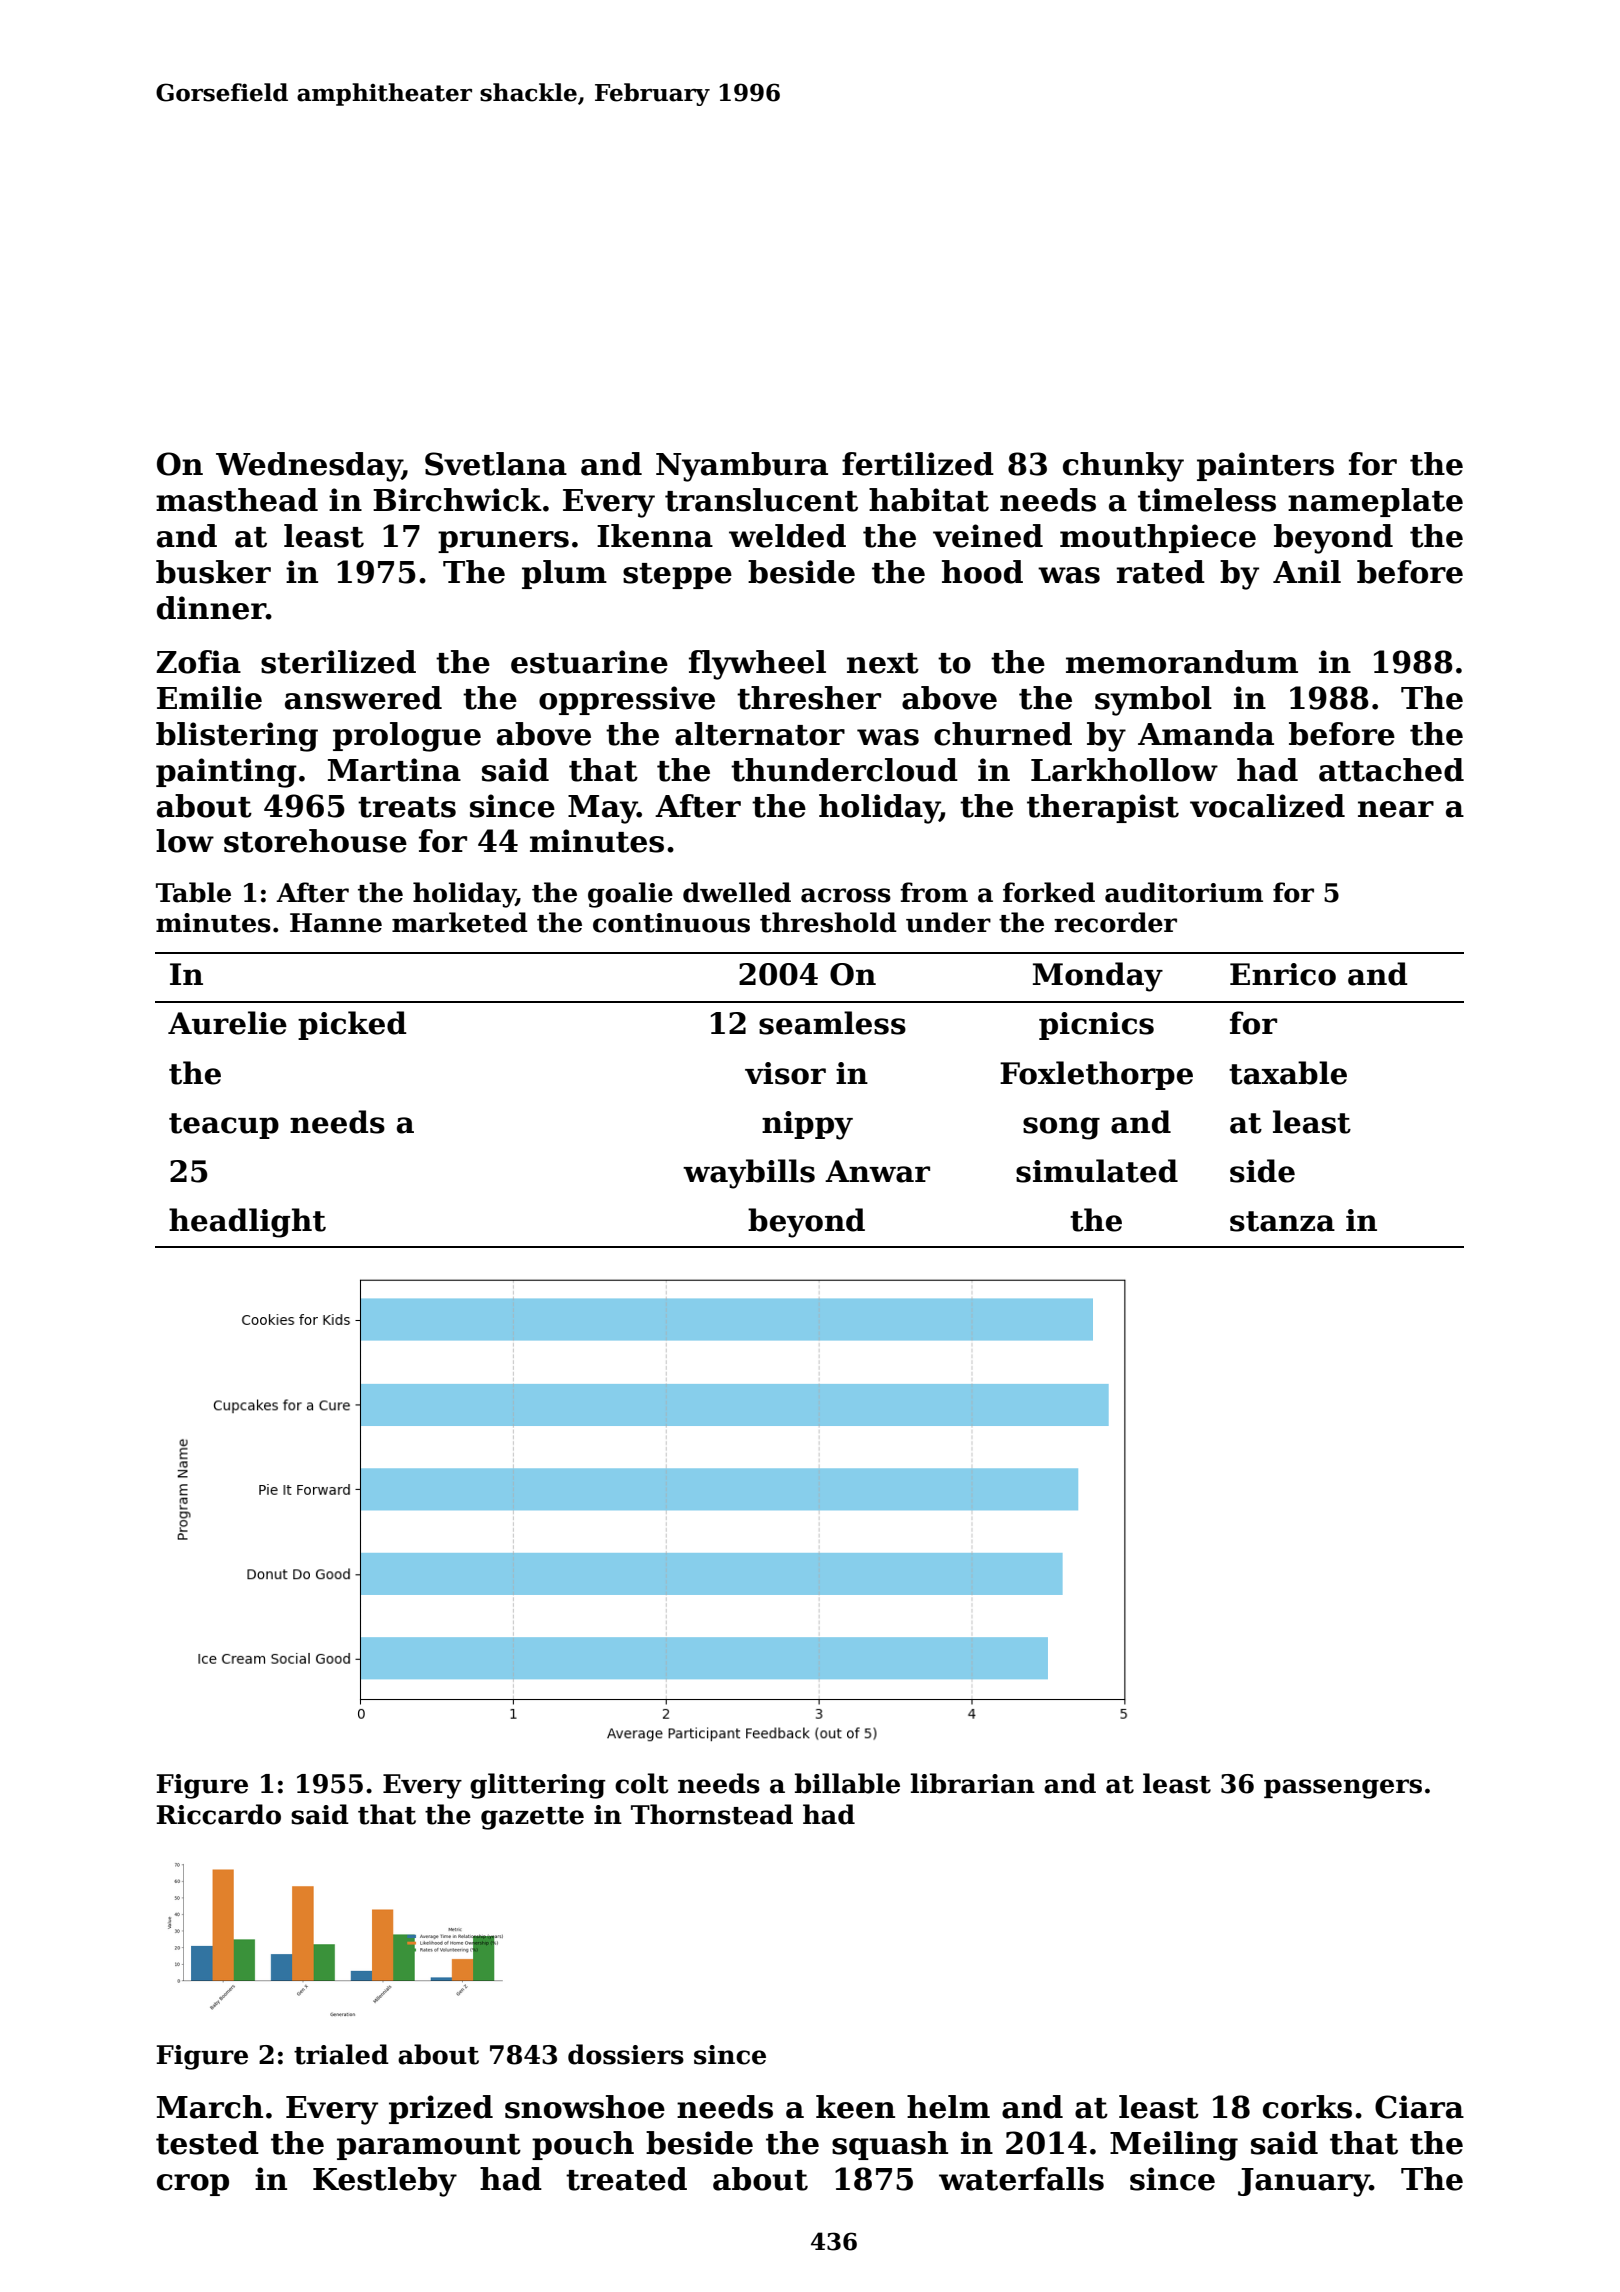 The height and width of the screenshot is (2292, 1620). I want to click on simulated, so click(1097, 1171).
